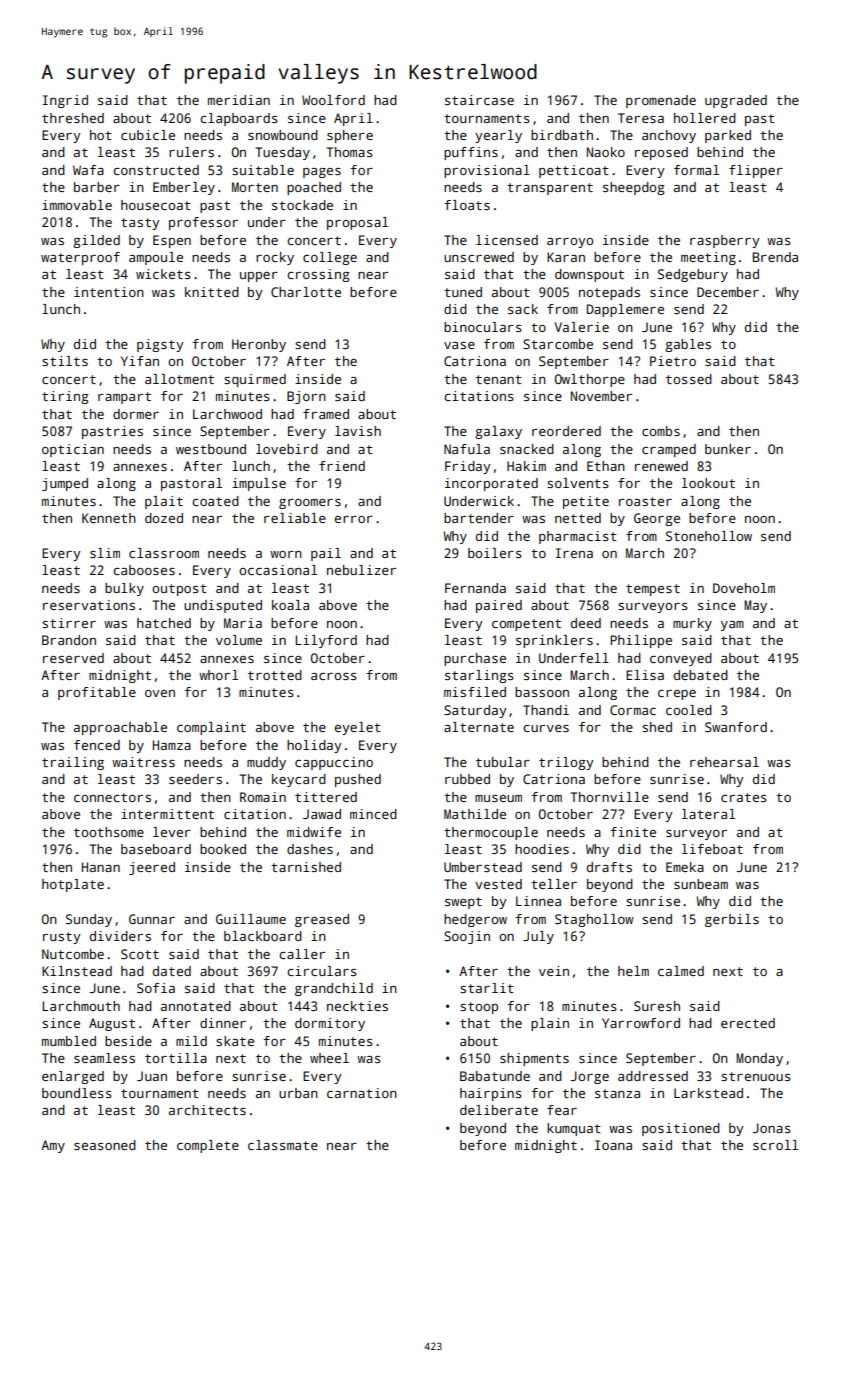 This screenshot has width=849, height=1400. Describe the element at coordinates (326, 641) in the screenshot. I see `Lilyford` at that location.
